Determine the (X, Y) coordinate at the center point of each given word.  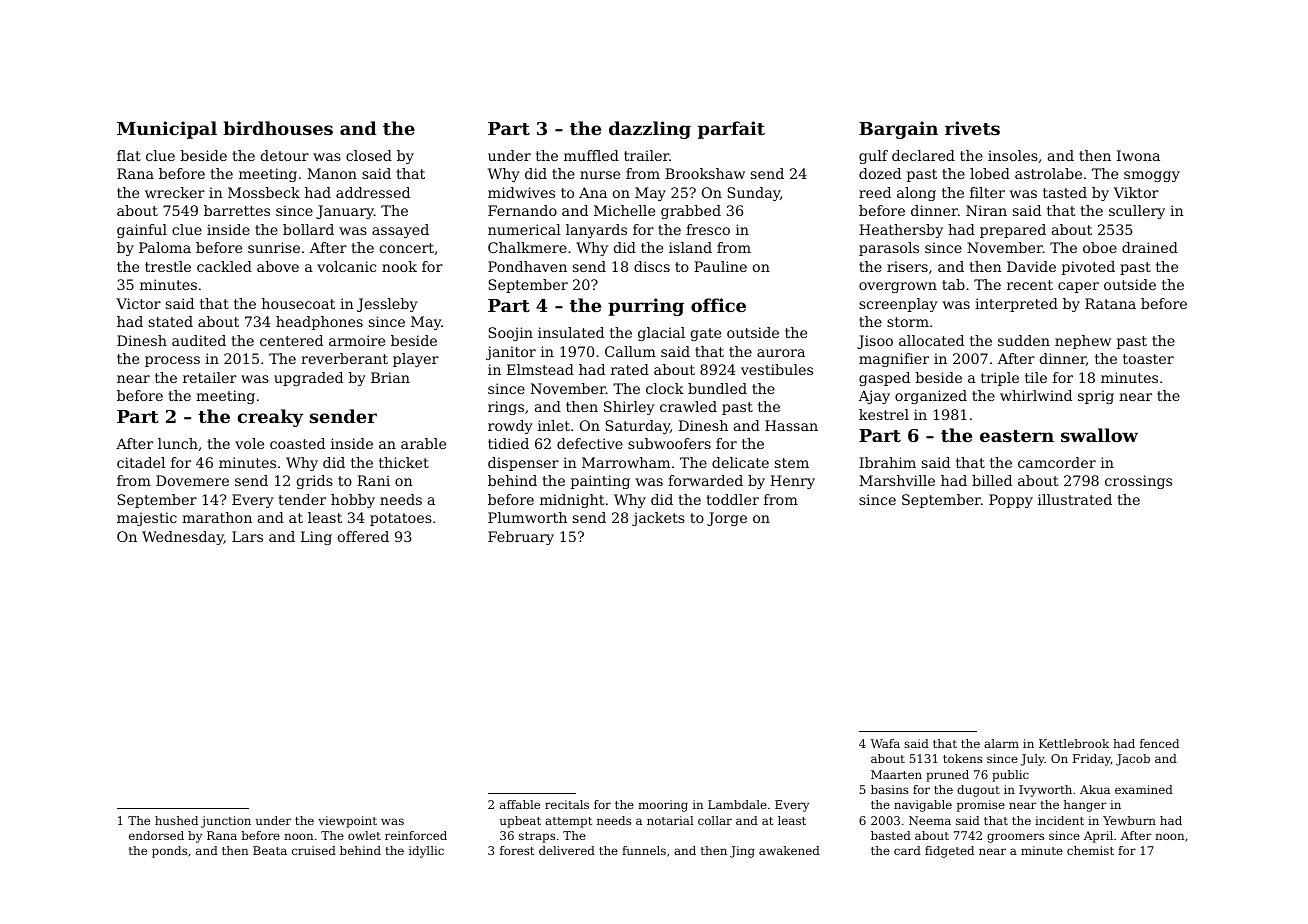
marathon (217, 517)
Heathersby (901, 231)
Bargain (898, 130)
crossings (1138, 482)
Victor (138, 303)
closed (369, 155)
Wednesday (183, 538)
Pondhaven (527, 266)
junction (226, 822)
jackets (658, 519)
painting (600, 482)
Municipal (167, 130)
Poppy (1011, 501)
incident (1059, 820)
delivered (567, 850)
